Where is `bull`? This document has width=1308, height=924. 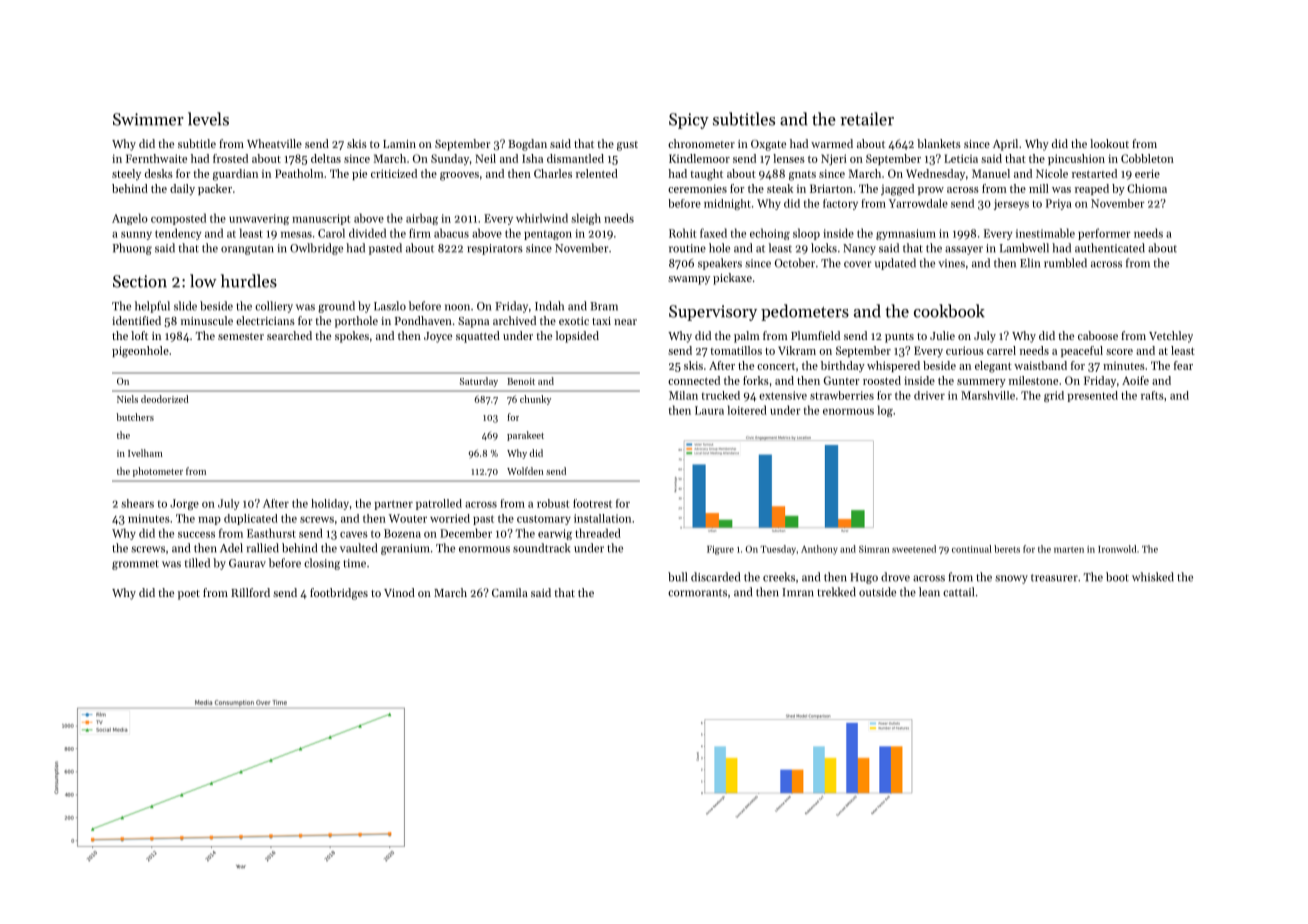
bull is located at coordinates (677, 577).
